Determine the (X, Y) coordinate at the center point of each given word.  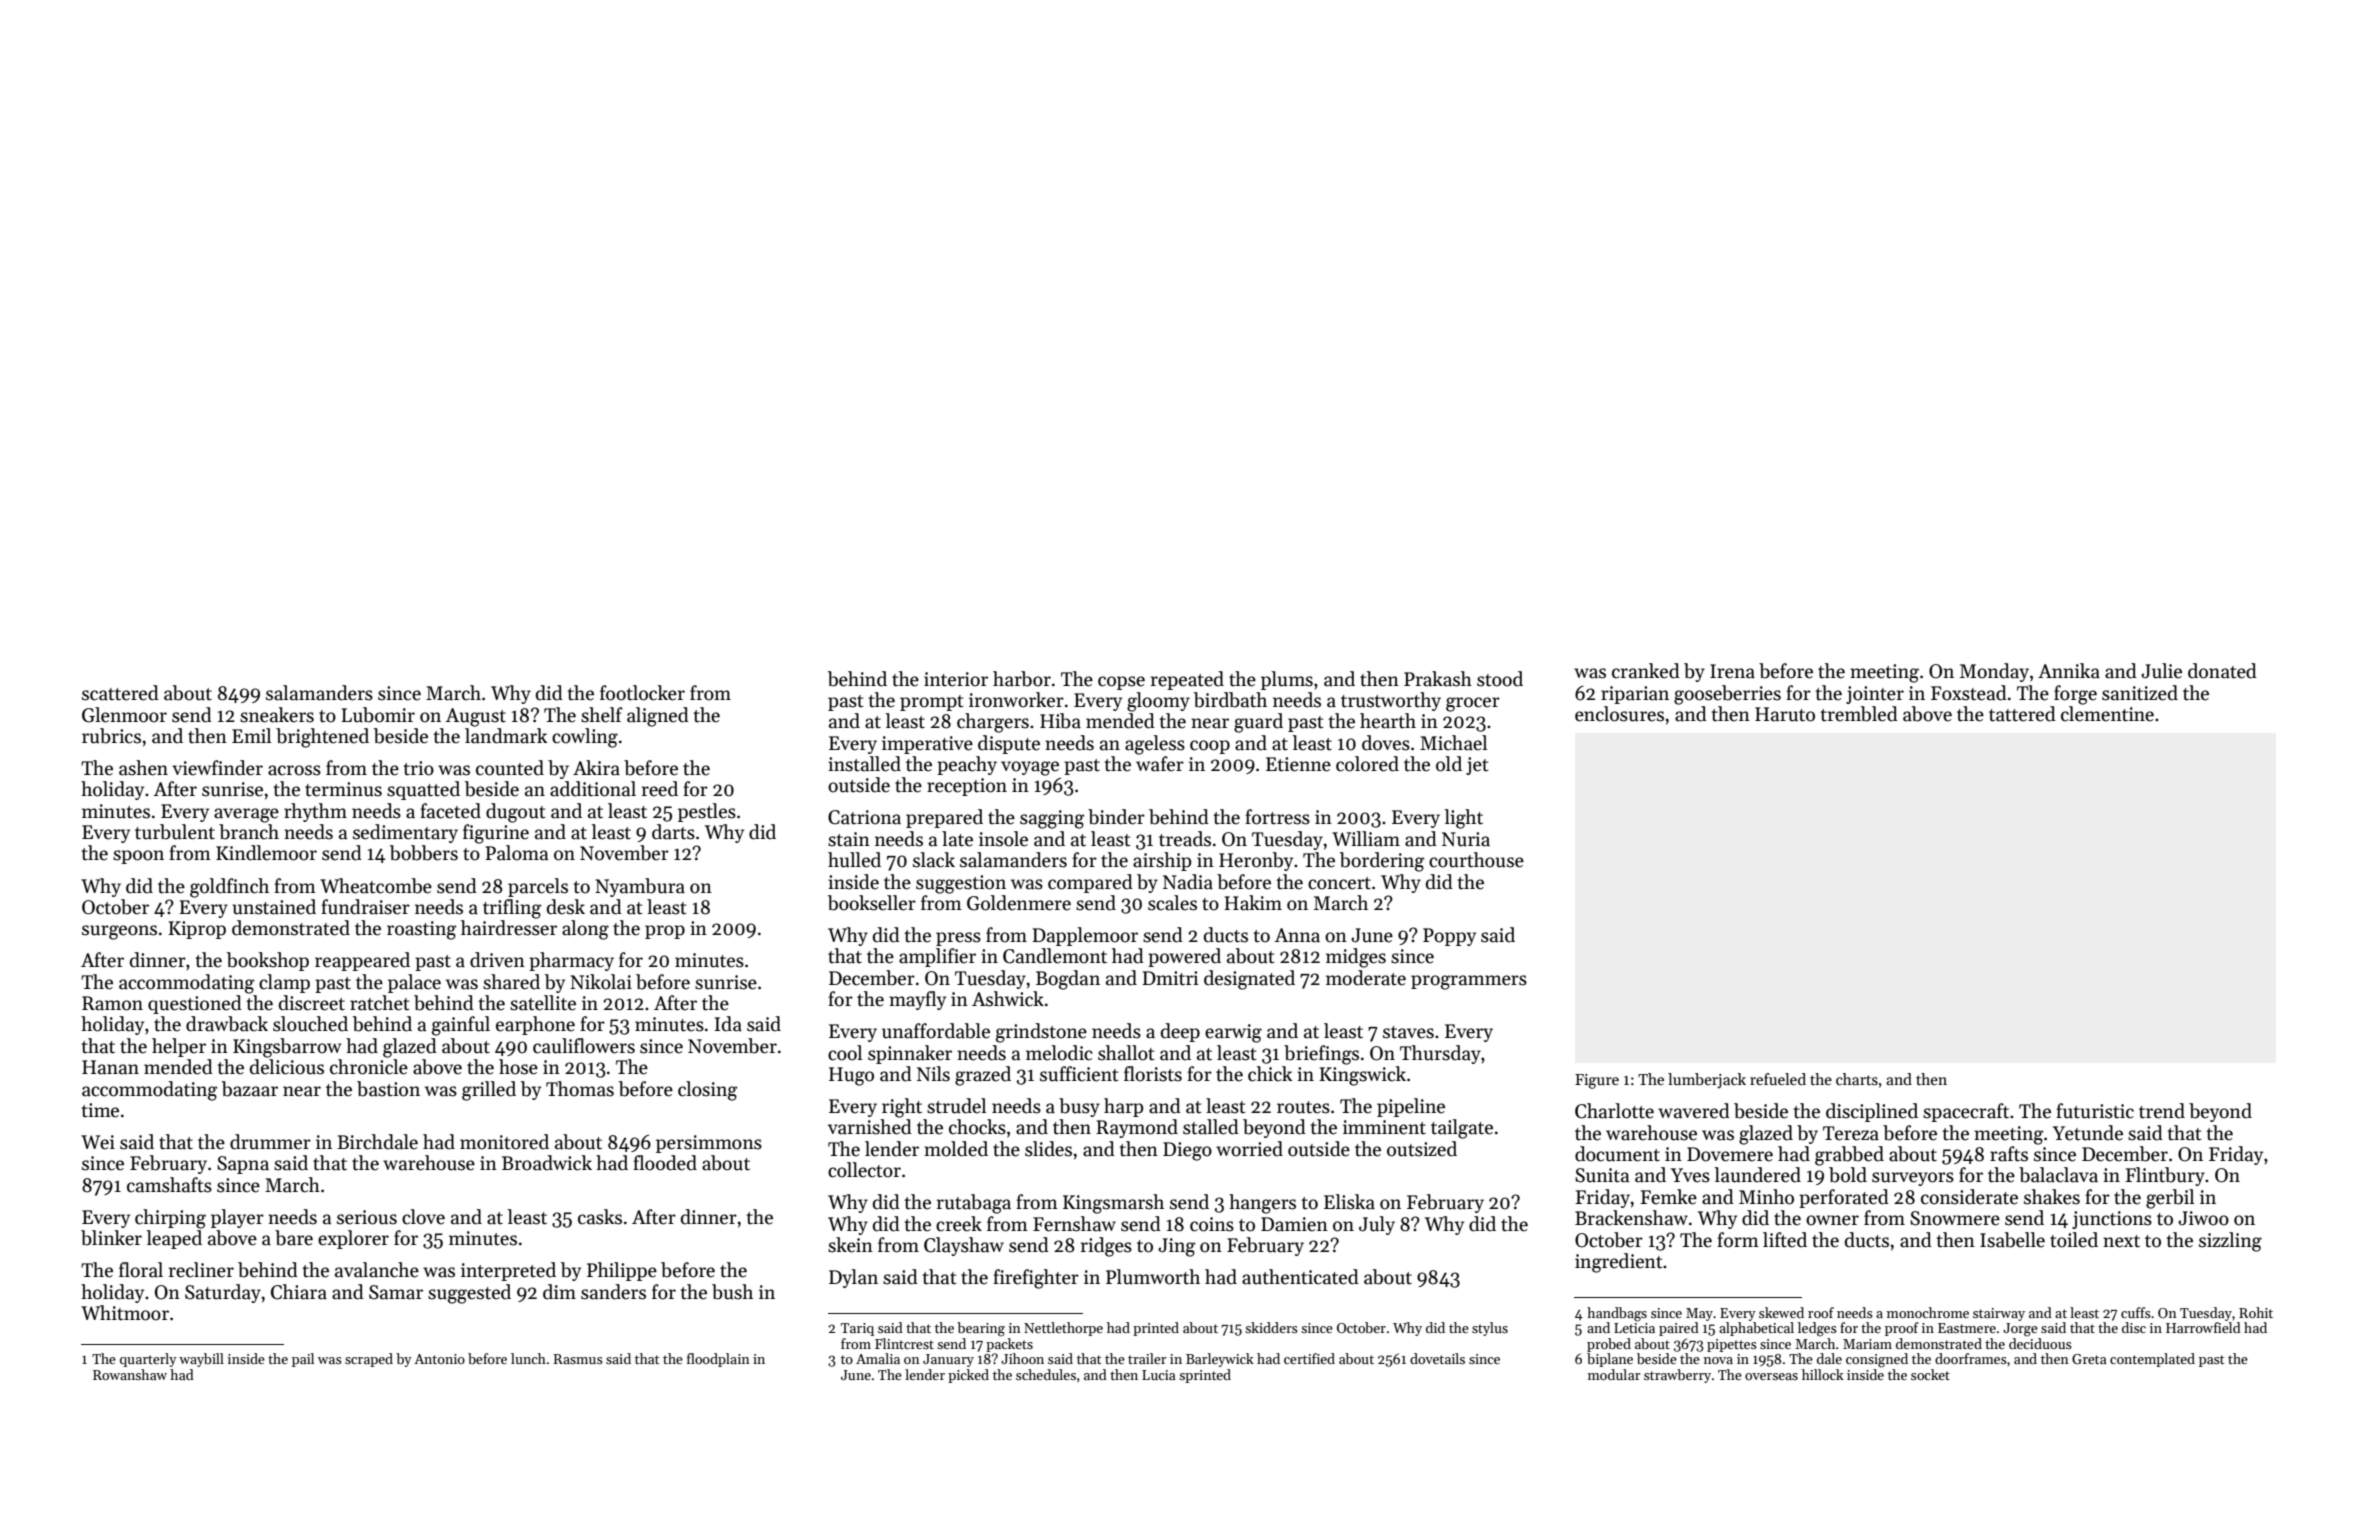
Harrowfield (2203, 1327)
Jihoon (1022, 1358)
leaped (174, 1239)
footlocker (642, 693)
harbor (1022, 679)
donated (2222, 671)
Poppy (1449, 937)
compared (1090, 883)
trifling (512, 909)
